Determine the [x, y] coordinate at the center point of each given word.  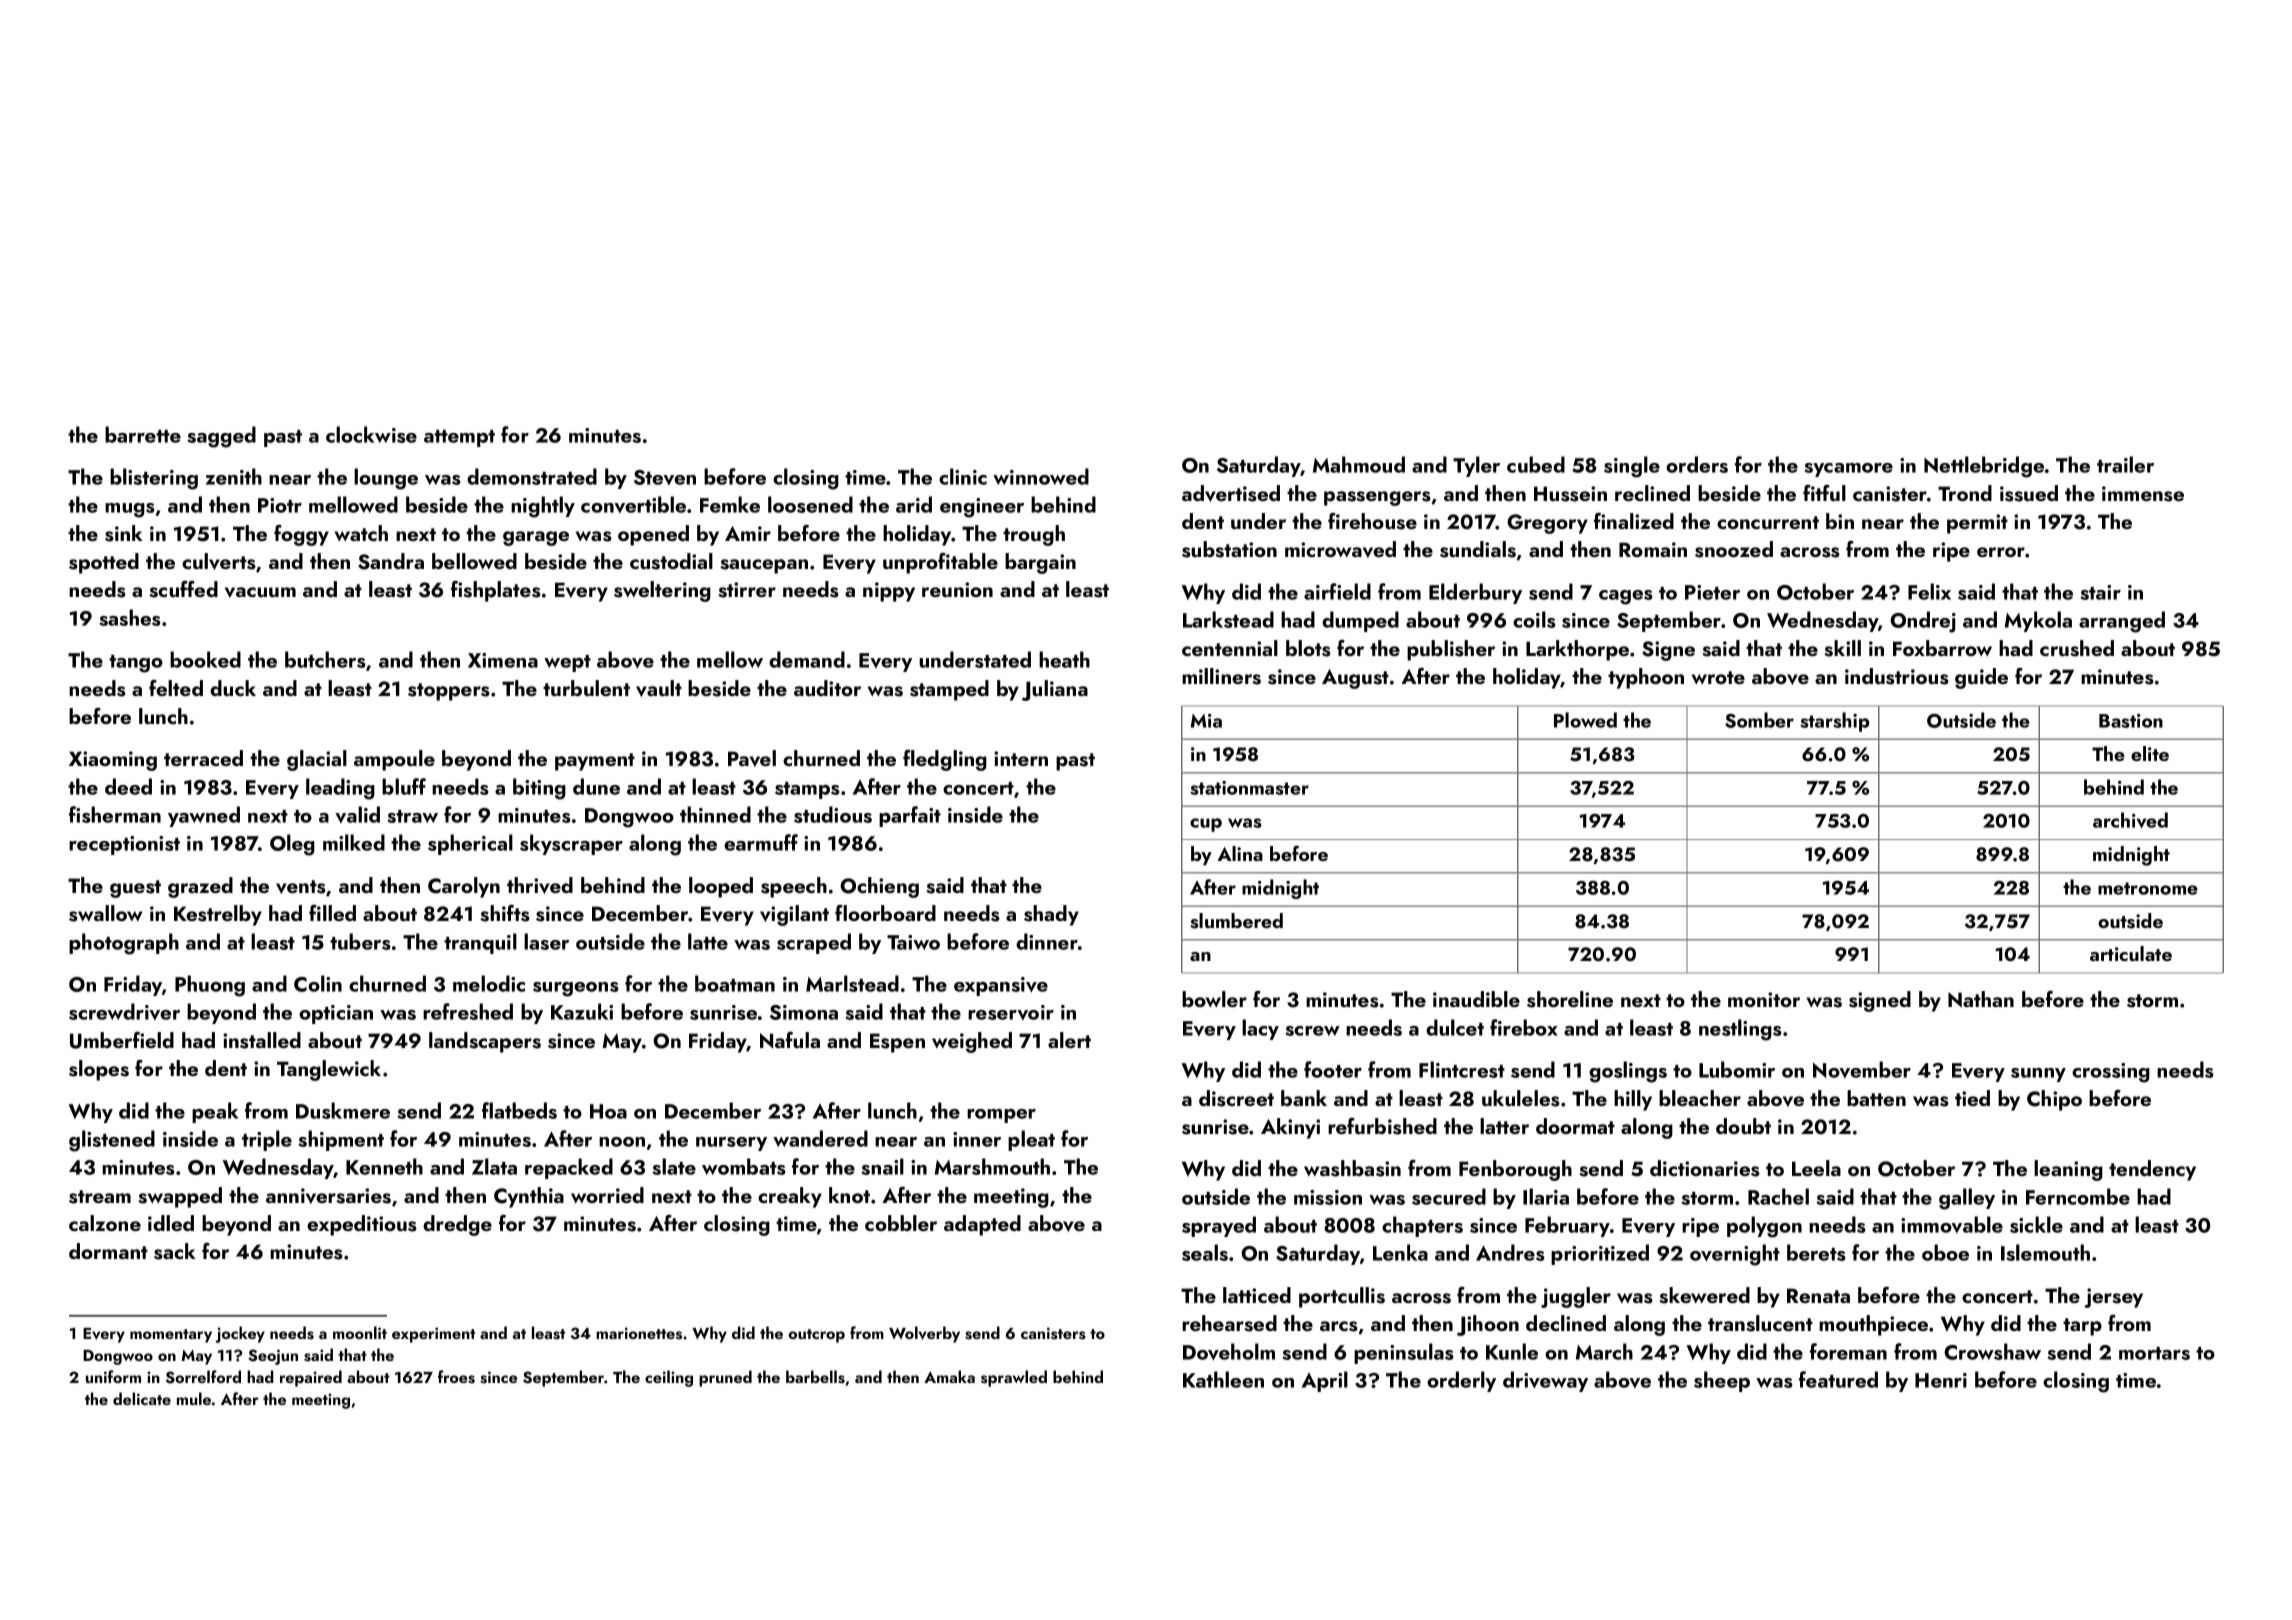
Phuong [210, 986]
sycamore [1849, 470]
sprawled [1014, 1378]
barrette [143, 434]
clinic [963, 476]
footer [1333, 1069]
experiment [433, 1335]
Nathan [1981, 999]
